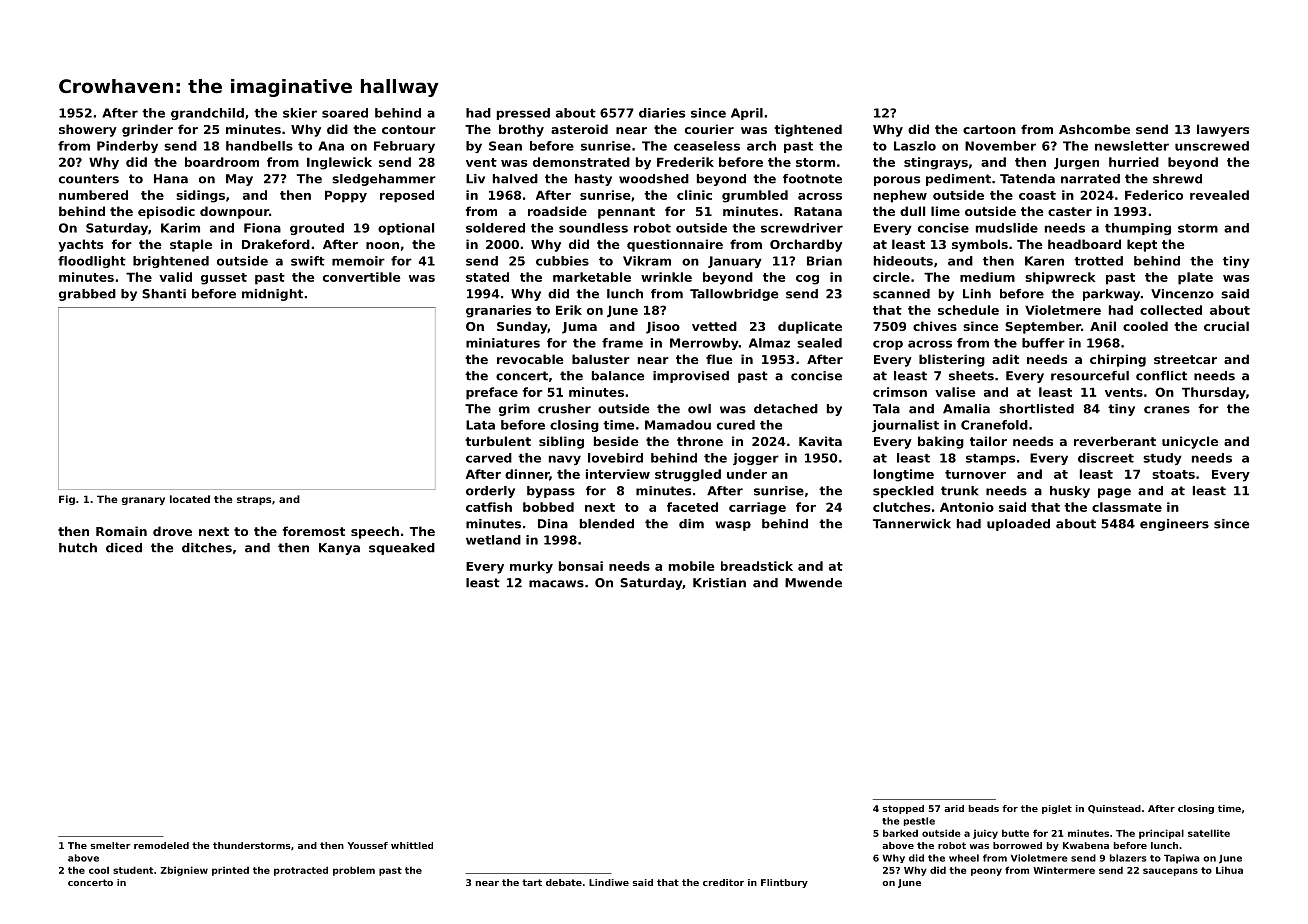 The height and width of the screenshot is (924, 1308). I want to click on counters, so click(89, 179).
